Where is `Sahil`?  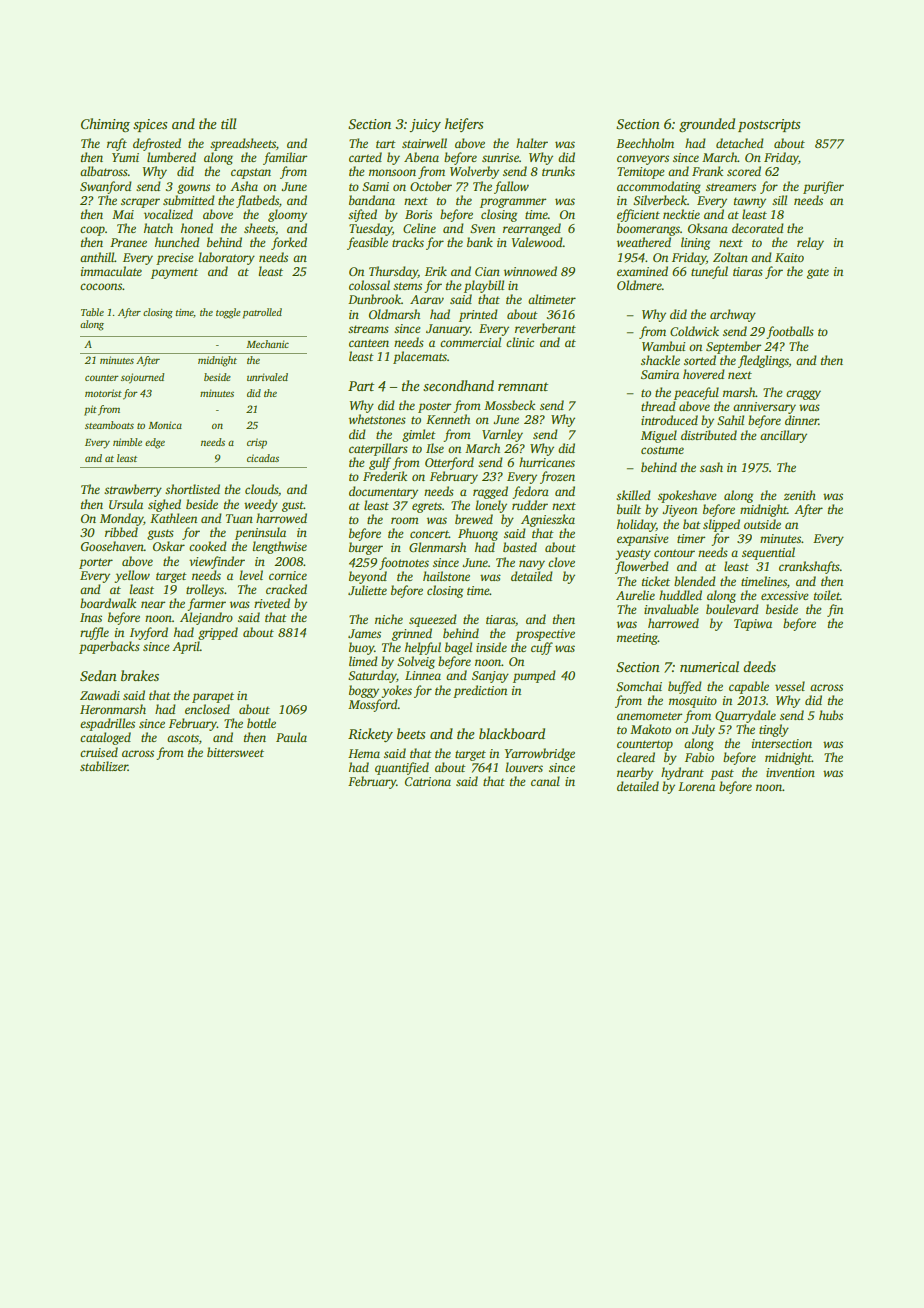
Sahil is located at coordinates (730, 420).
